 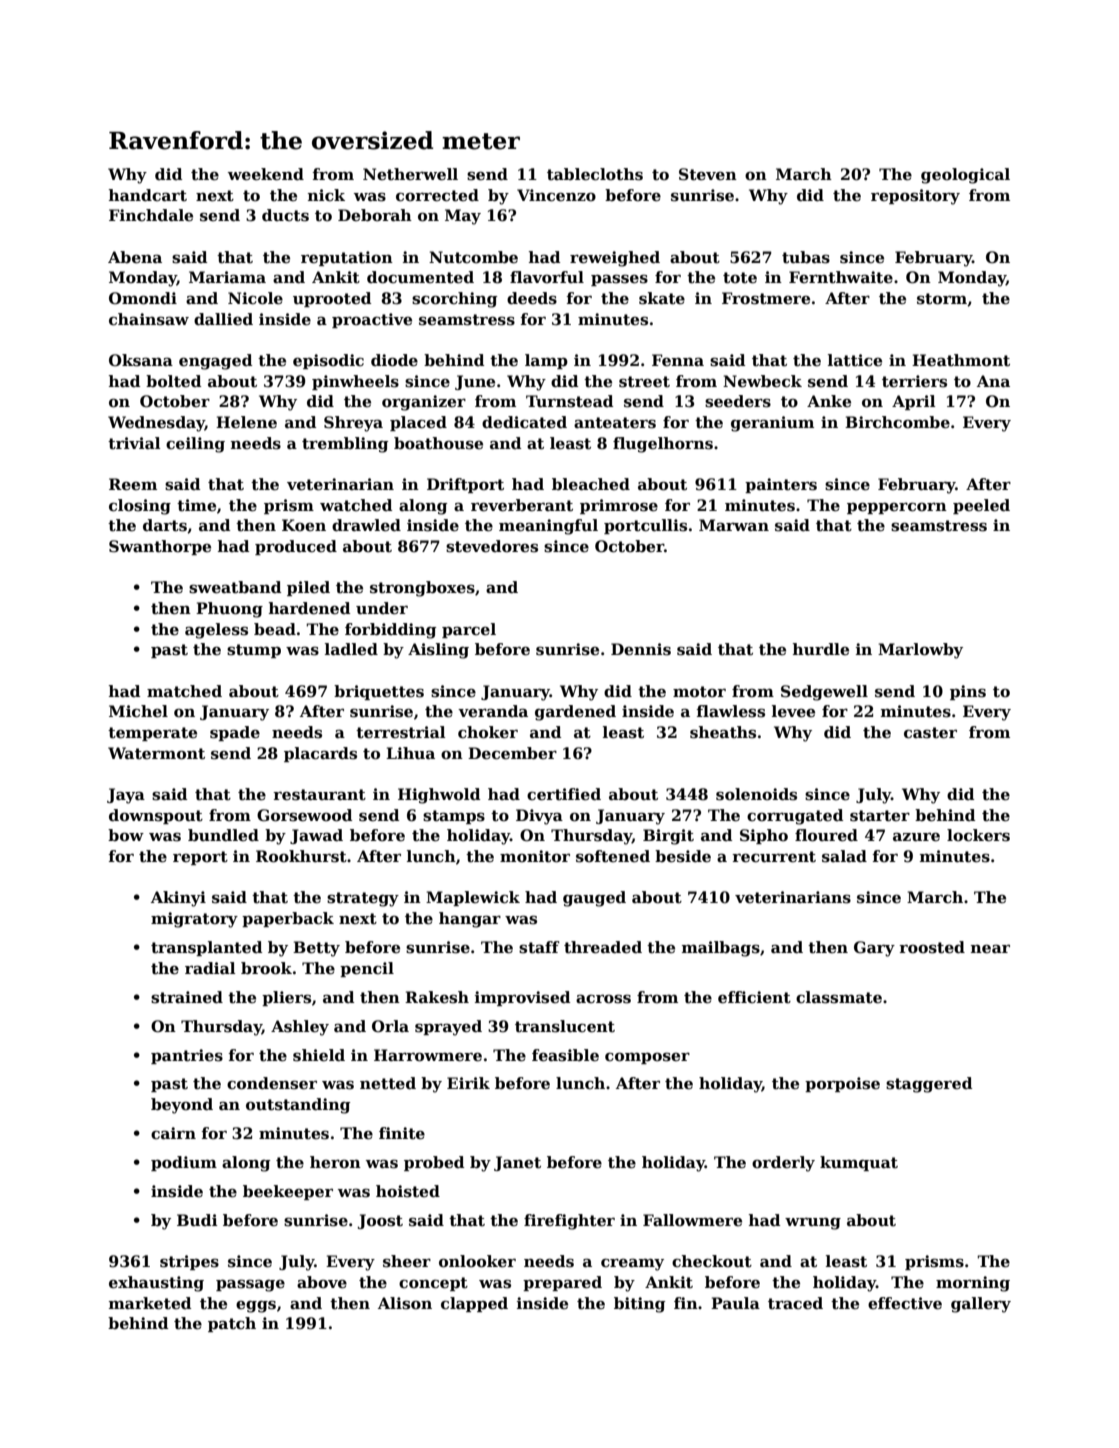 What do you see at coordinates (942, 299) in the page?
I see `storm` at bounding box center [942, 299].
